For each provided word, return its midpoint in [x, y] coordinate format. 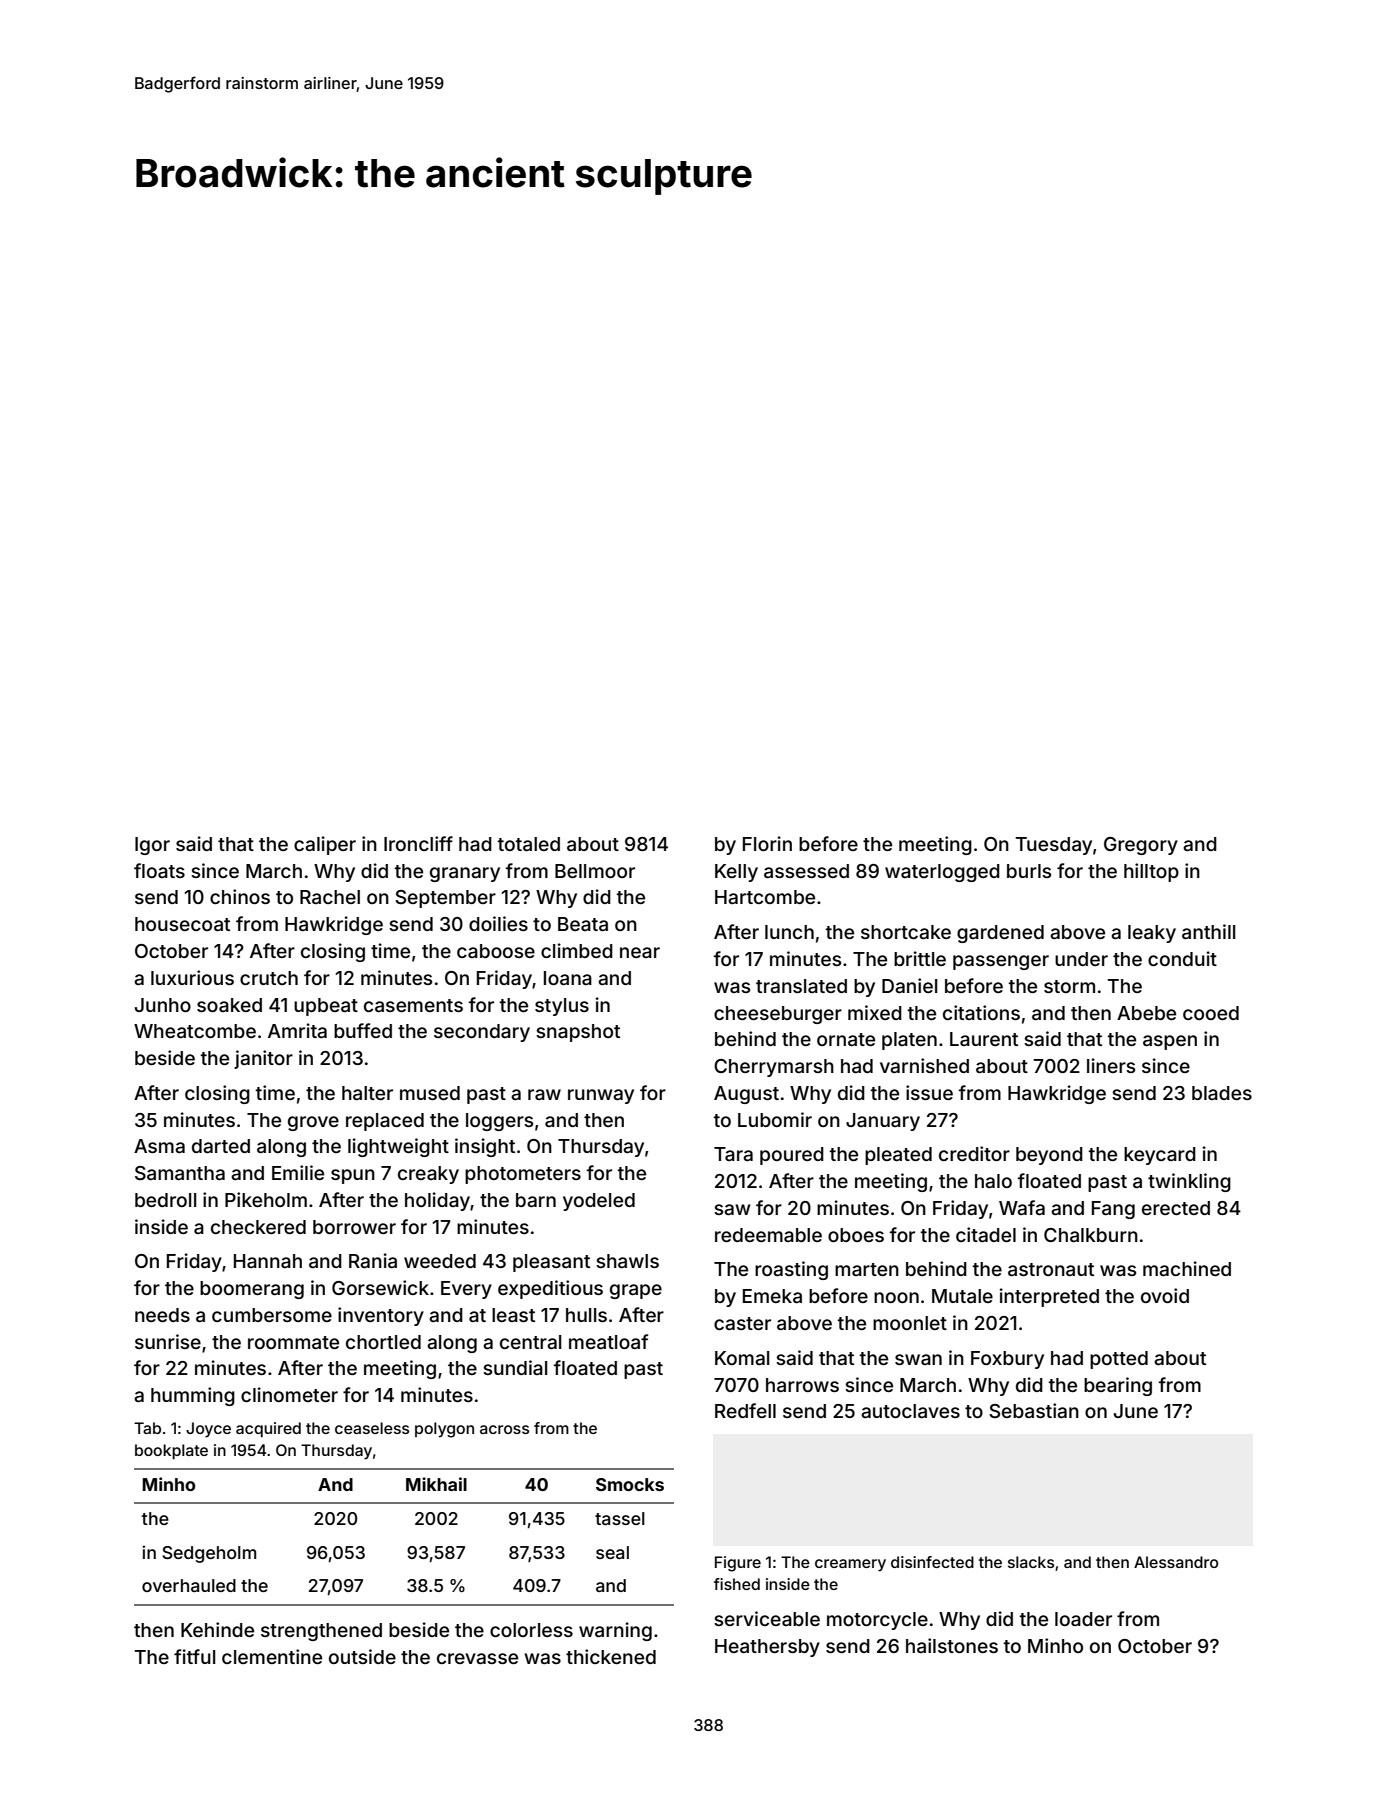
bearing [1118, 1386]
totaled [529, 844]
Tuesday [1053, 846]
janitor [263, 1059]
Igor [152, 846]
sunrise [168, 1341]
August [746, 1095]
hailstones [952, 1645]
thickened [611, 1656]
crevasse [477, 1658]
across [504, 1429]
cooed [1211, 1013]
